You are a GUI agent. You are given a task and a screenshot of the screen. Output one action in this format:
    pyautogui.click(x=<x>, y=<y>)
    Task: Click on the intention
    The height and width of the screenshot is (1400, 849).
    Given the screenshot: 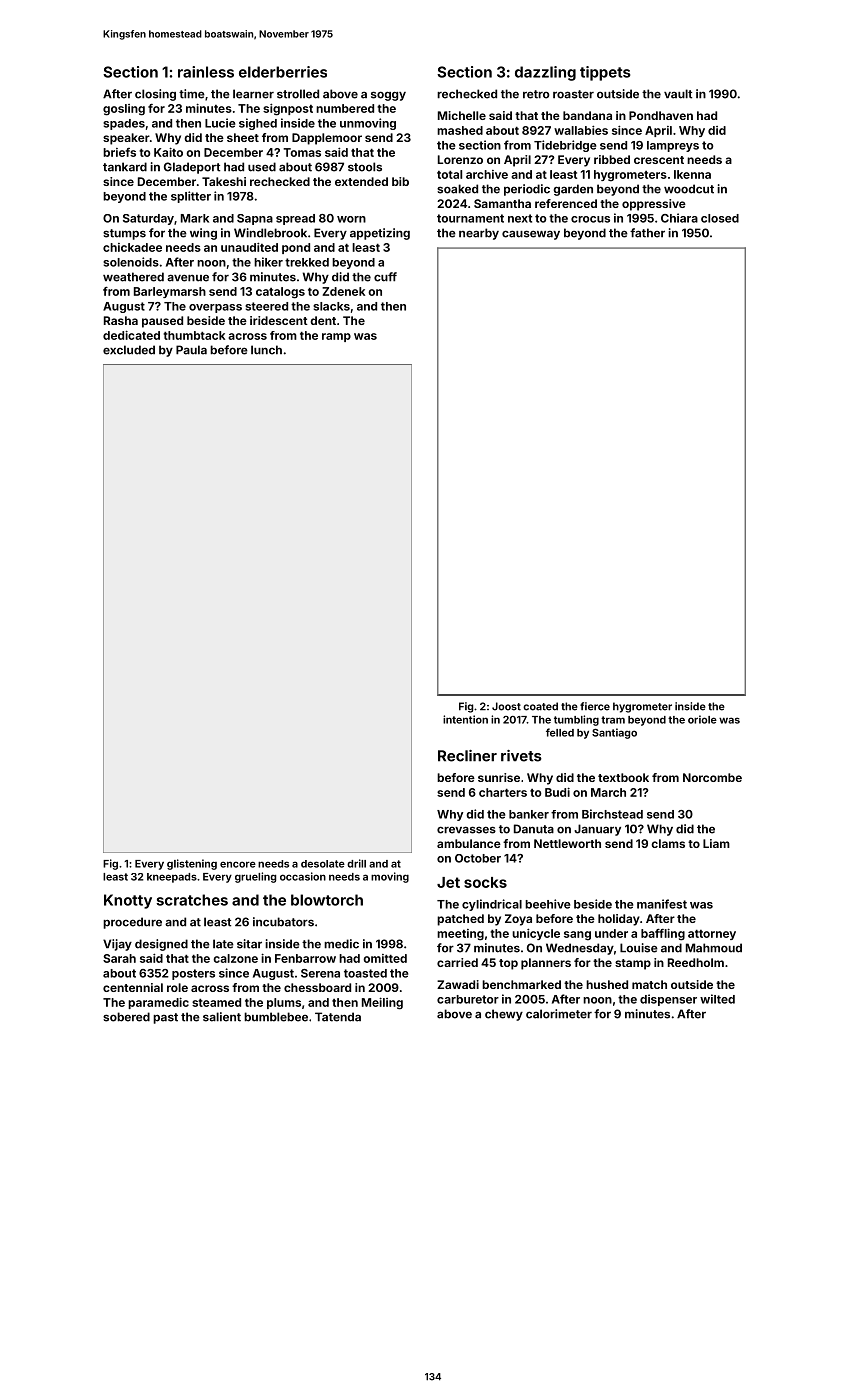 What is the action you would take?
    pyautogui.click(x=465, y=719)
